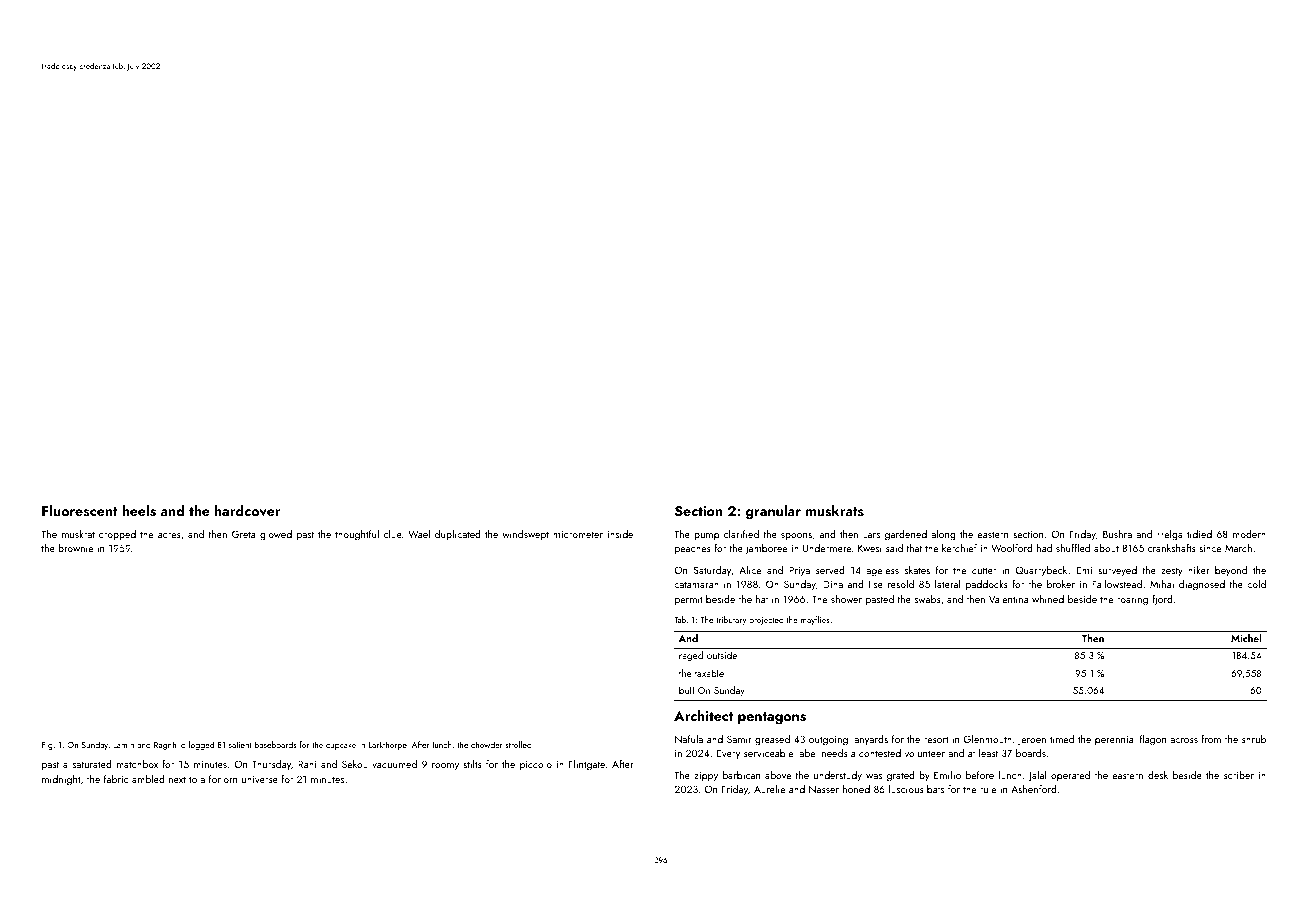 The width and height of the screenshot is (1308, 924). What do you see at coordinates (123, 745) in the screenshot?
I see `Lamin` at bounding box center [123, 745].
